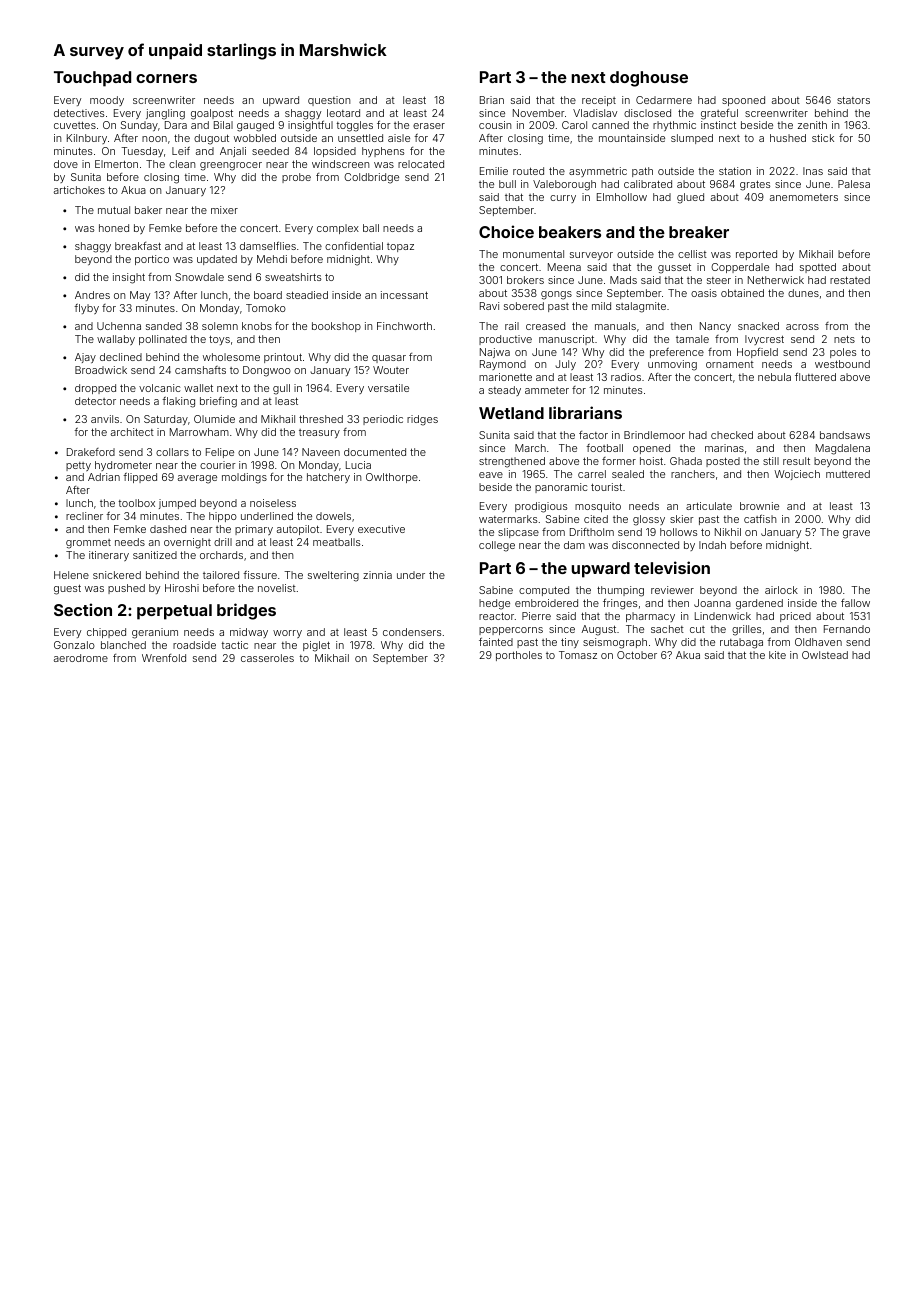 This image has height=1308, width=924. I want to click on treasury, so click(319, 433).
